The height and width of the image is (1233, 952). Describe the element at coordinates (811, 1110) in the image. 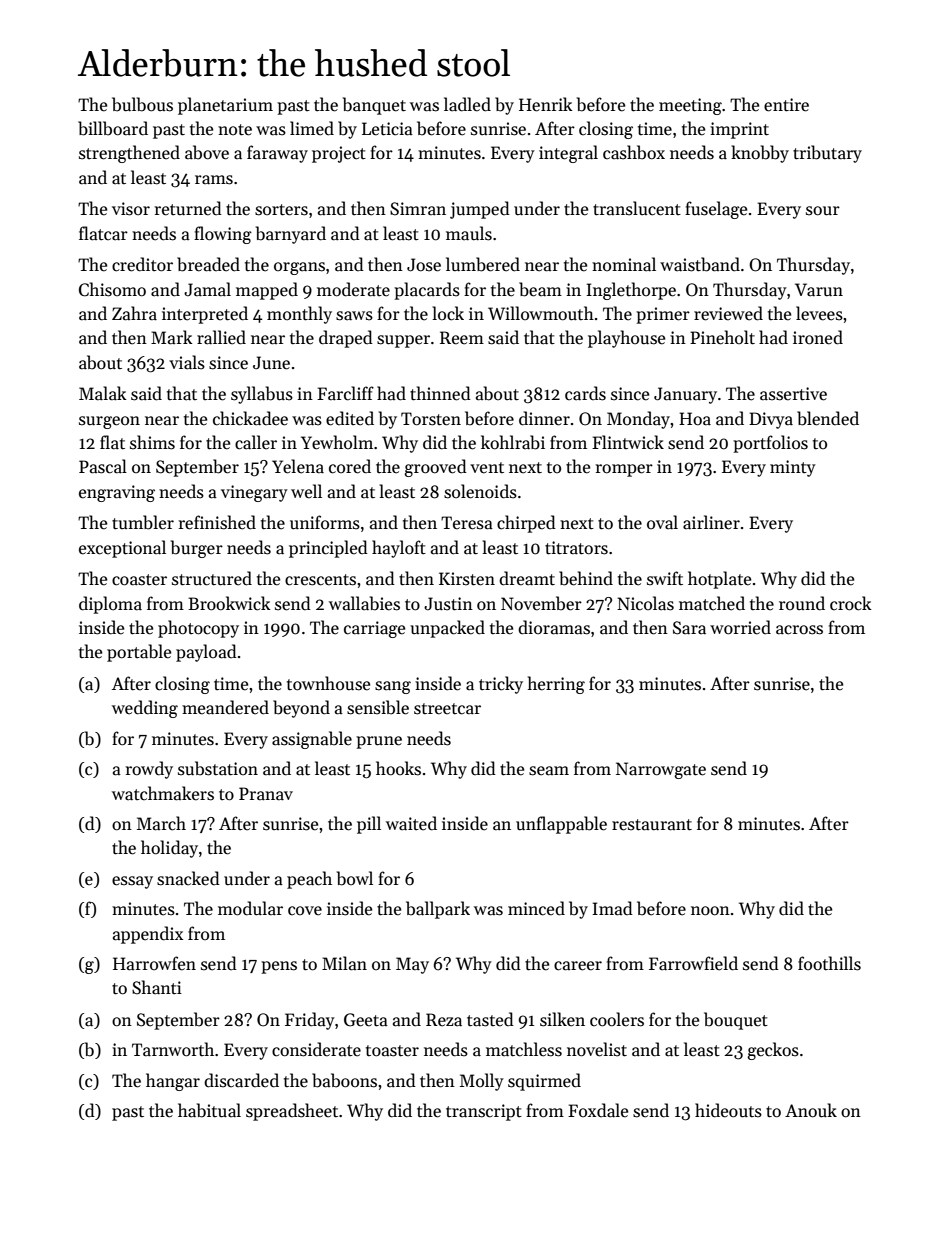

I see `Anouk` at that location.
